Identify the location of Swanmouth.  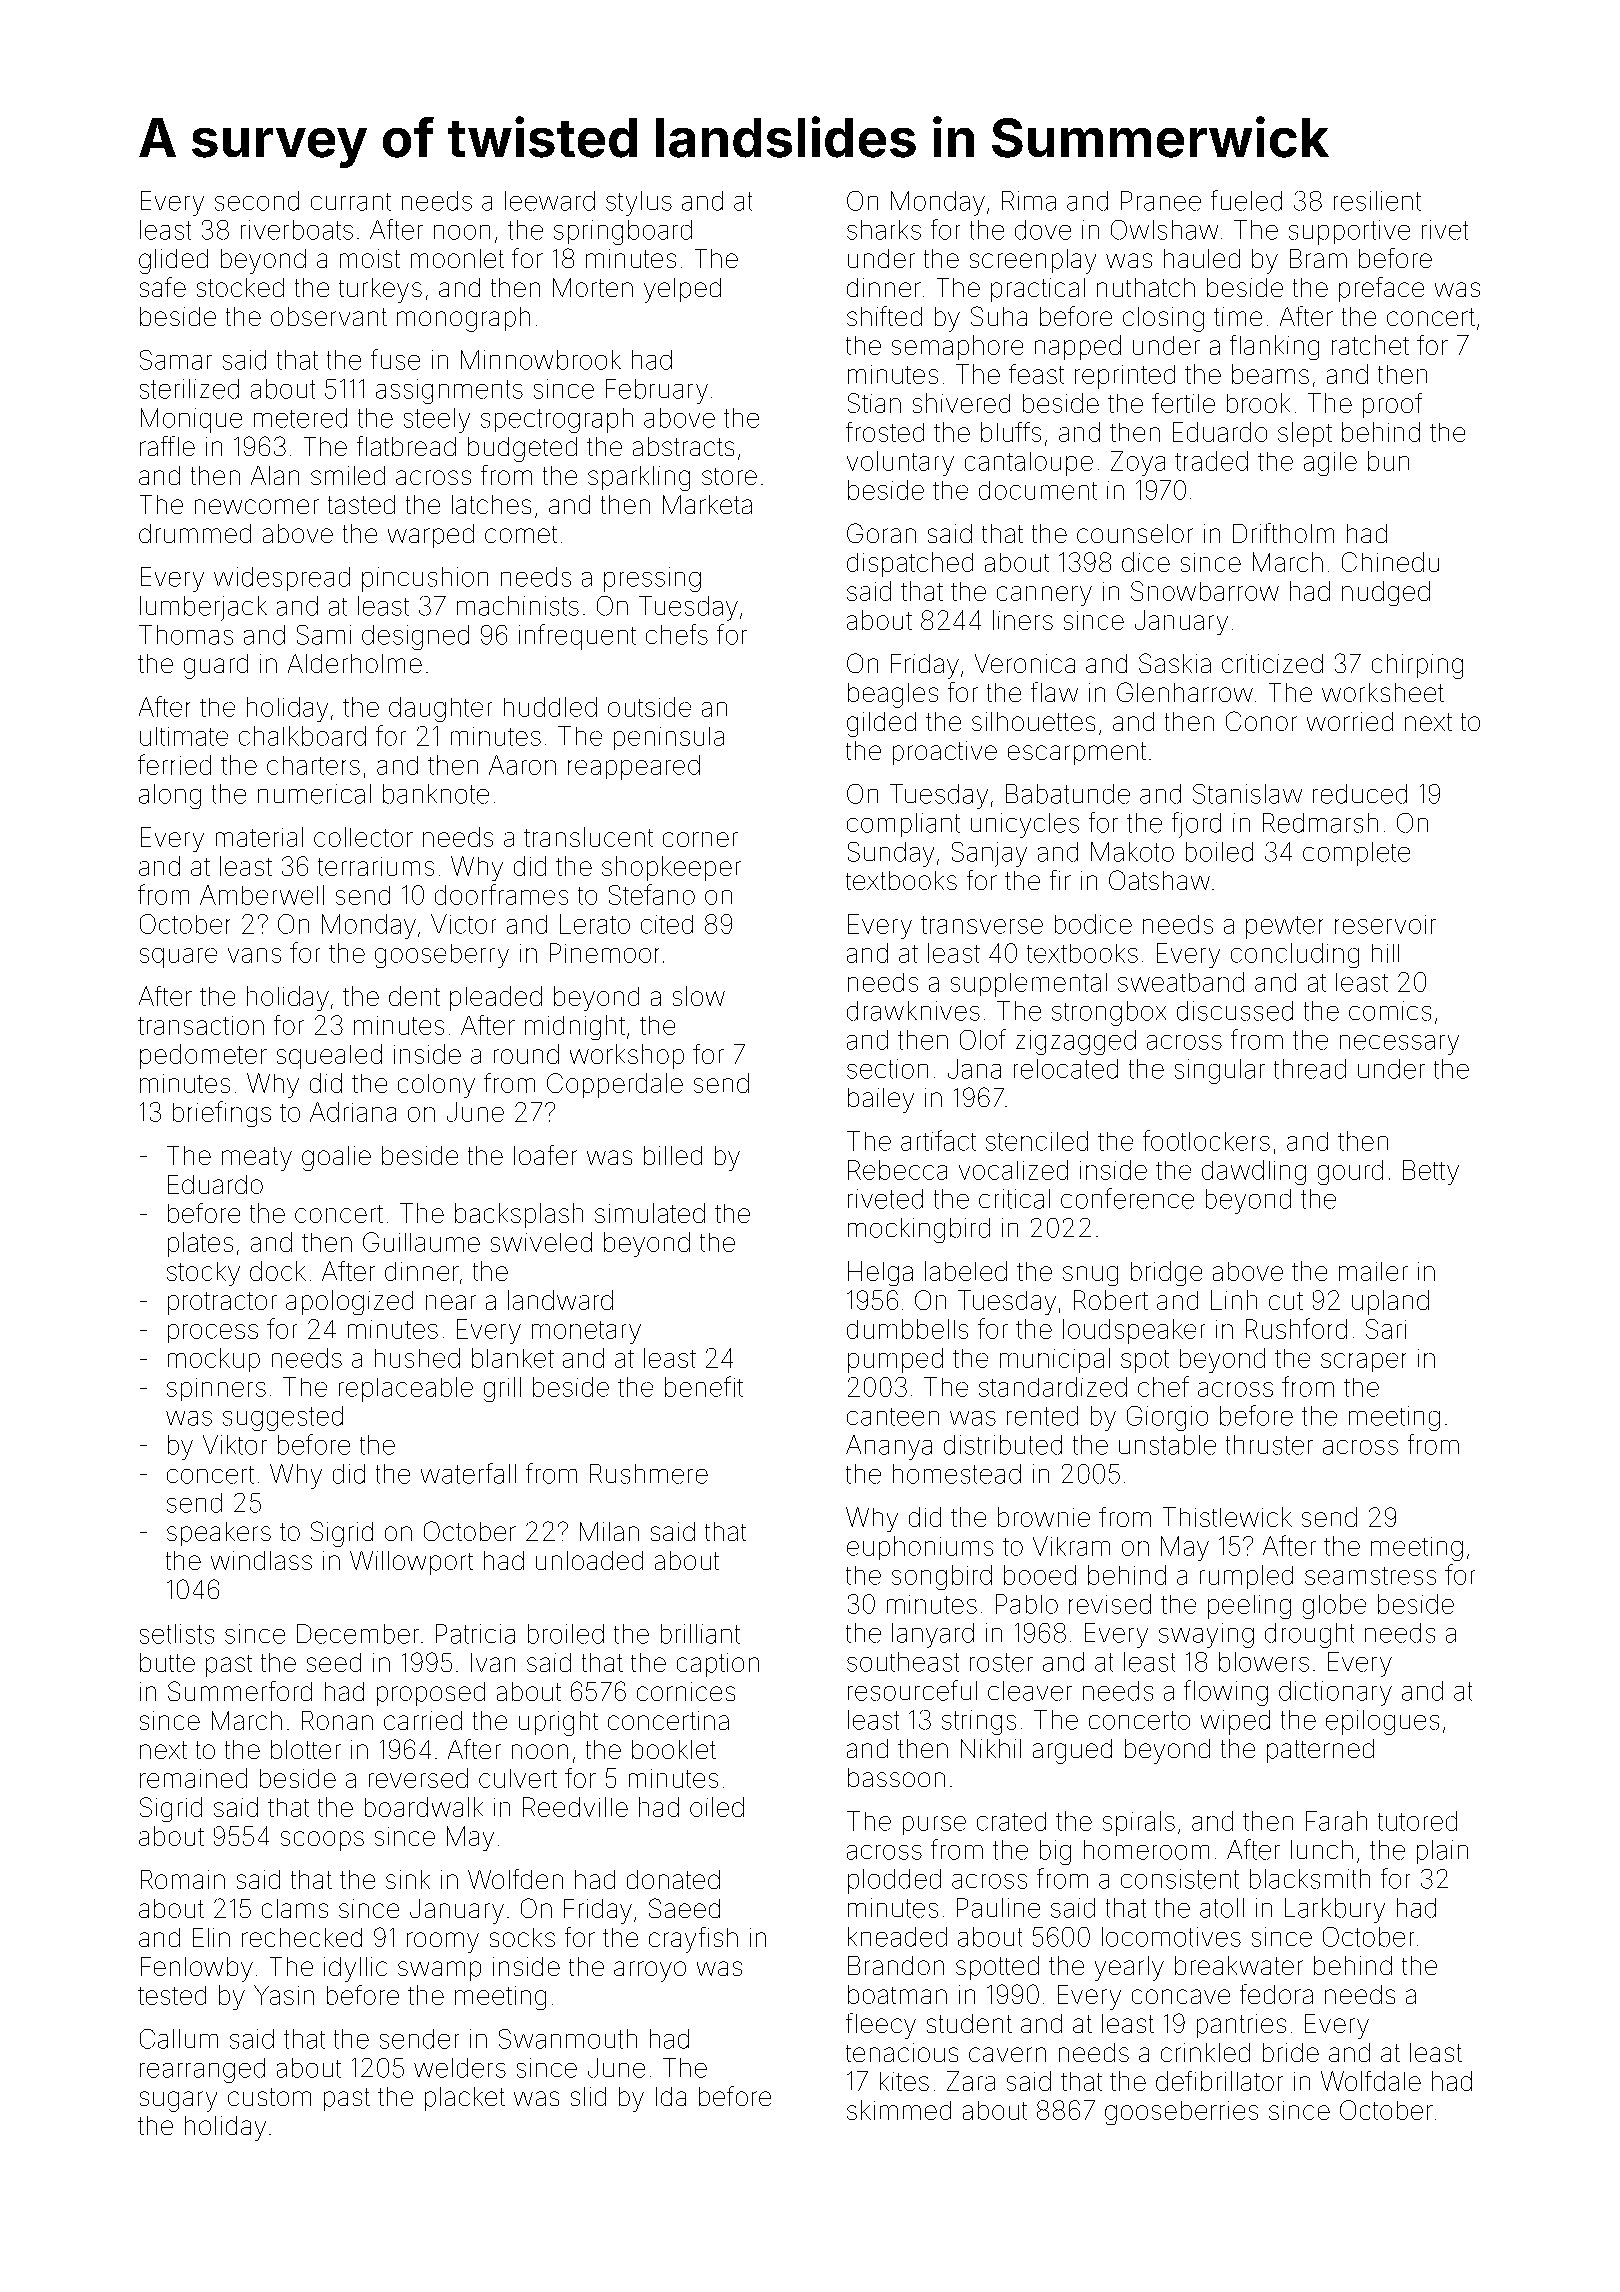
(568, 2039).
